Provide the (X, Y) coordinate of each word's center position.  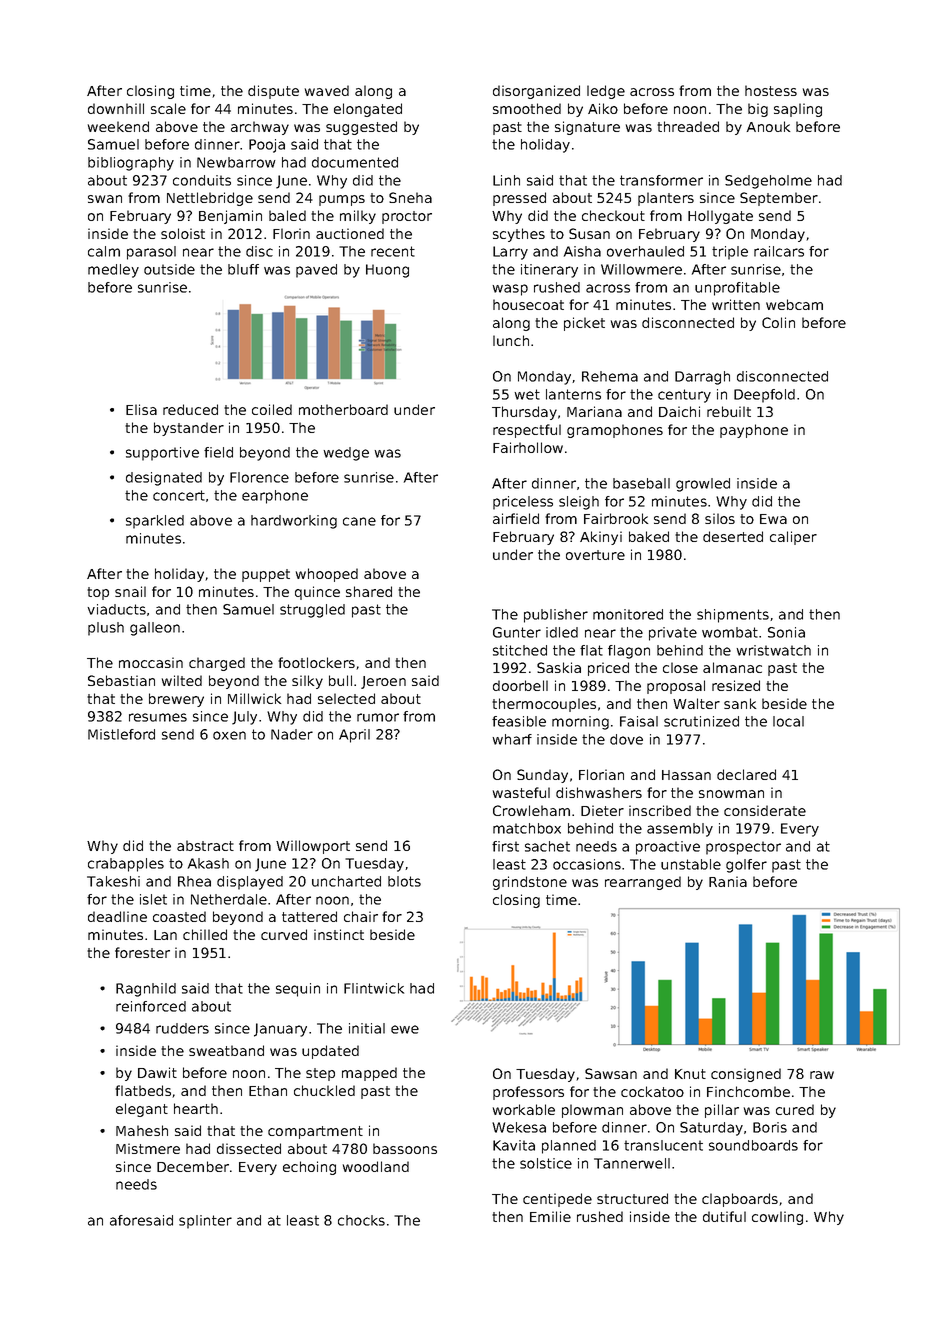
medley (113, 271)
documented (355, 162)
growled (703, 485)
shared (369, 591)
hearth (196, 1108)
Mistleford (121, 734)
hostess (771, 90)
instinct (339, 934)
